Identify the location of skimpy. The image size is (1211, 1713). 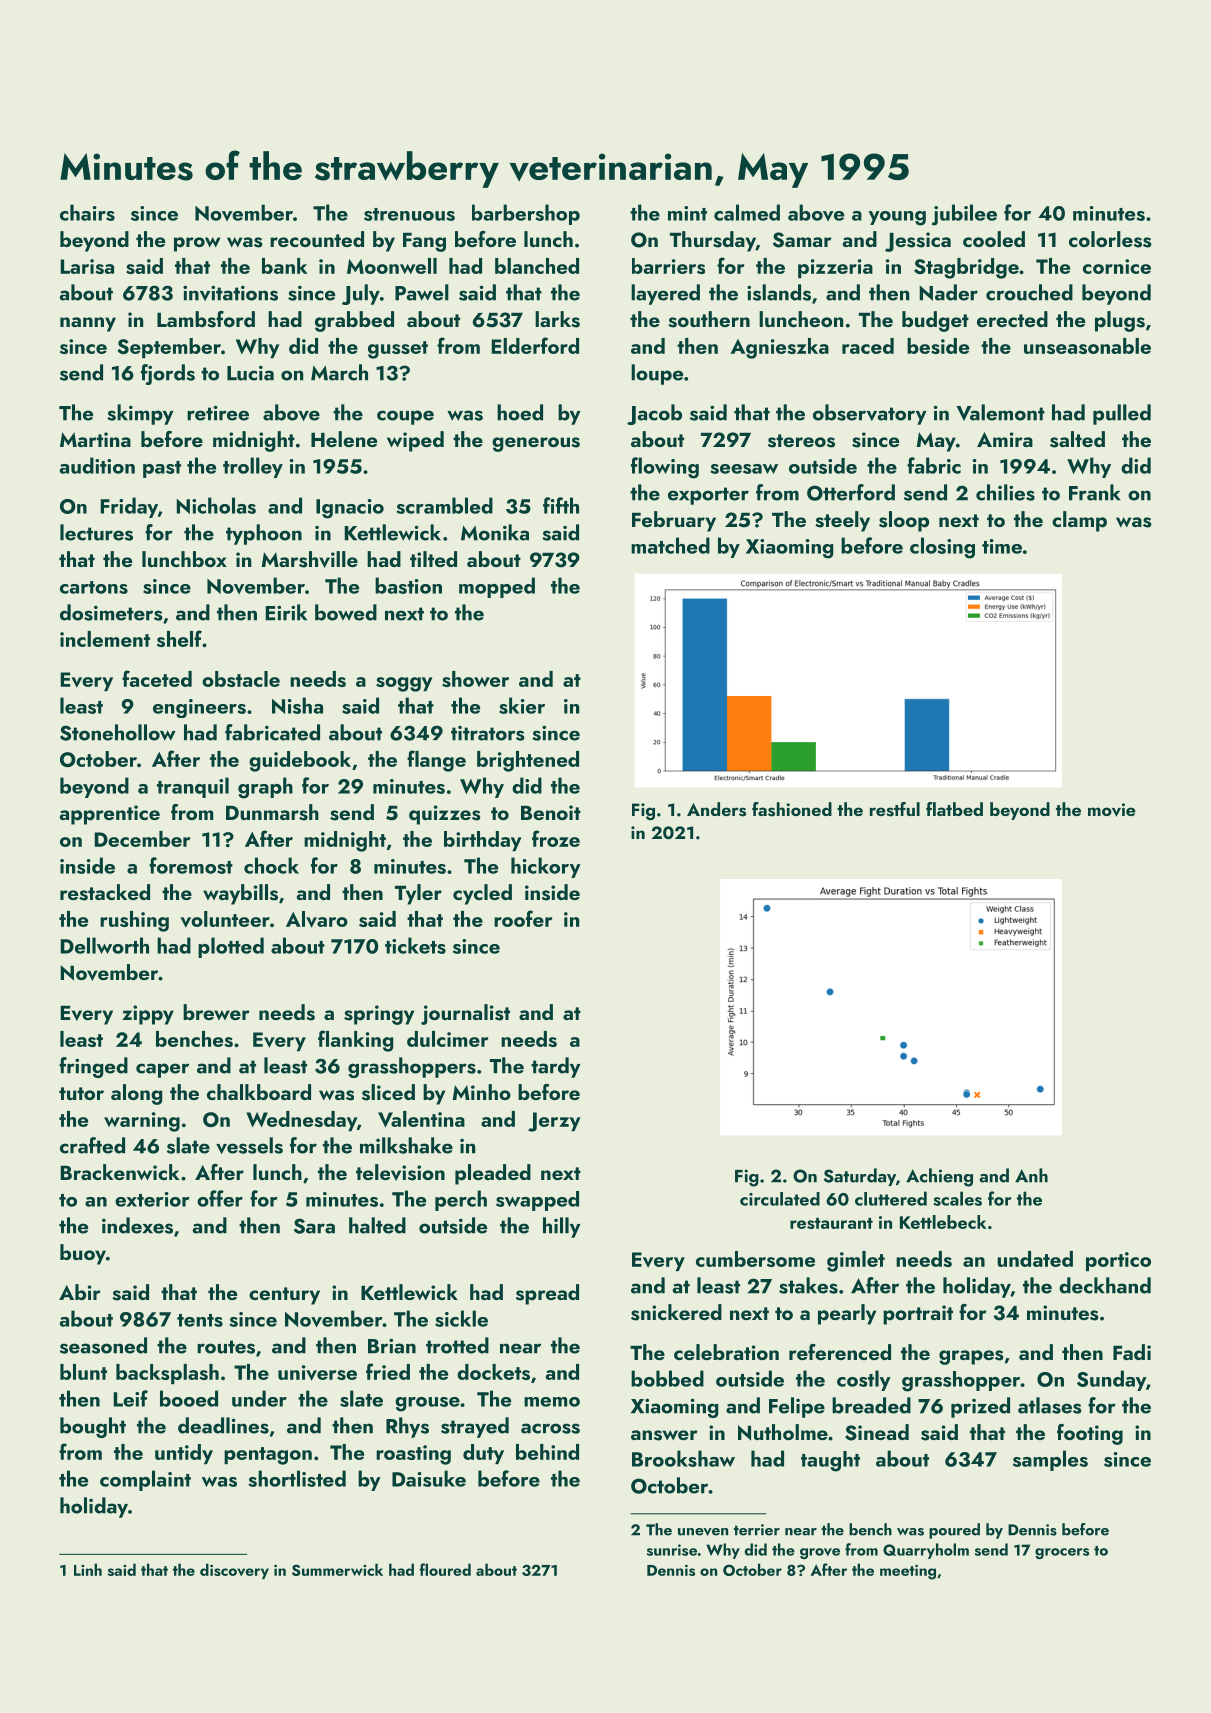
(140, 414).
